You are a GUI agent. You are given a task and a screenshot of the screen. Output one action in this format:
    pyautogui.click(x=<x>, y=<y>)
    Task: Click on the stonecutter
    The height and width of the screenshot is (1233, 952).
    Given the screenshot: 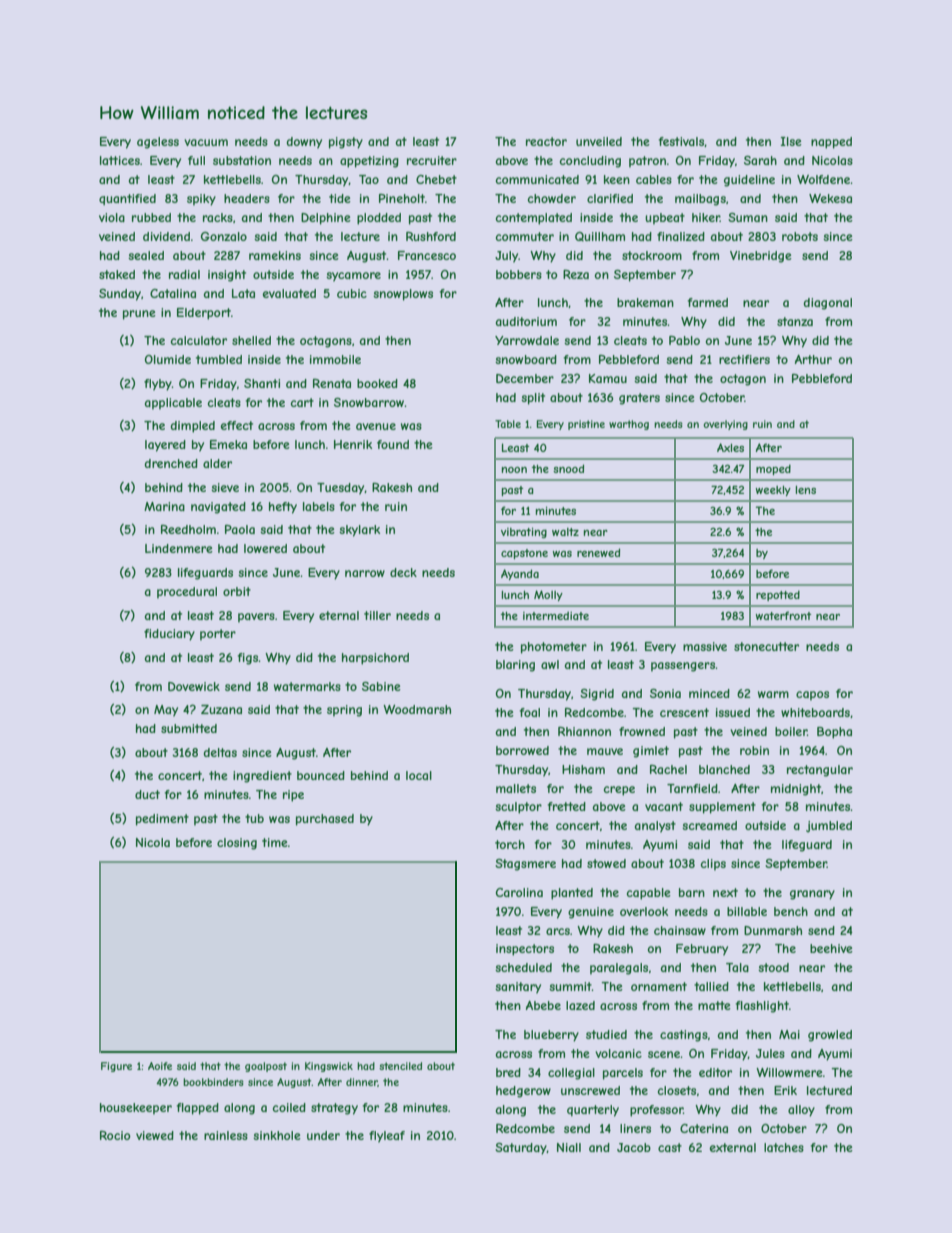 What is the action you would take?
    pyautogui.click(x=766, y=646)
